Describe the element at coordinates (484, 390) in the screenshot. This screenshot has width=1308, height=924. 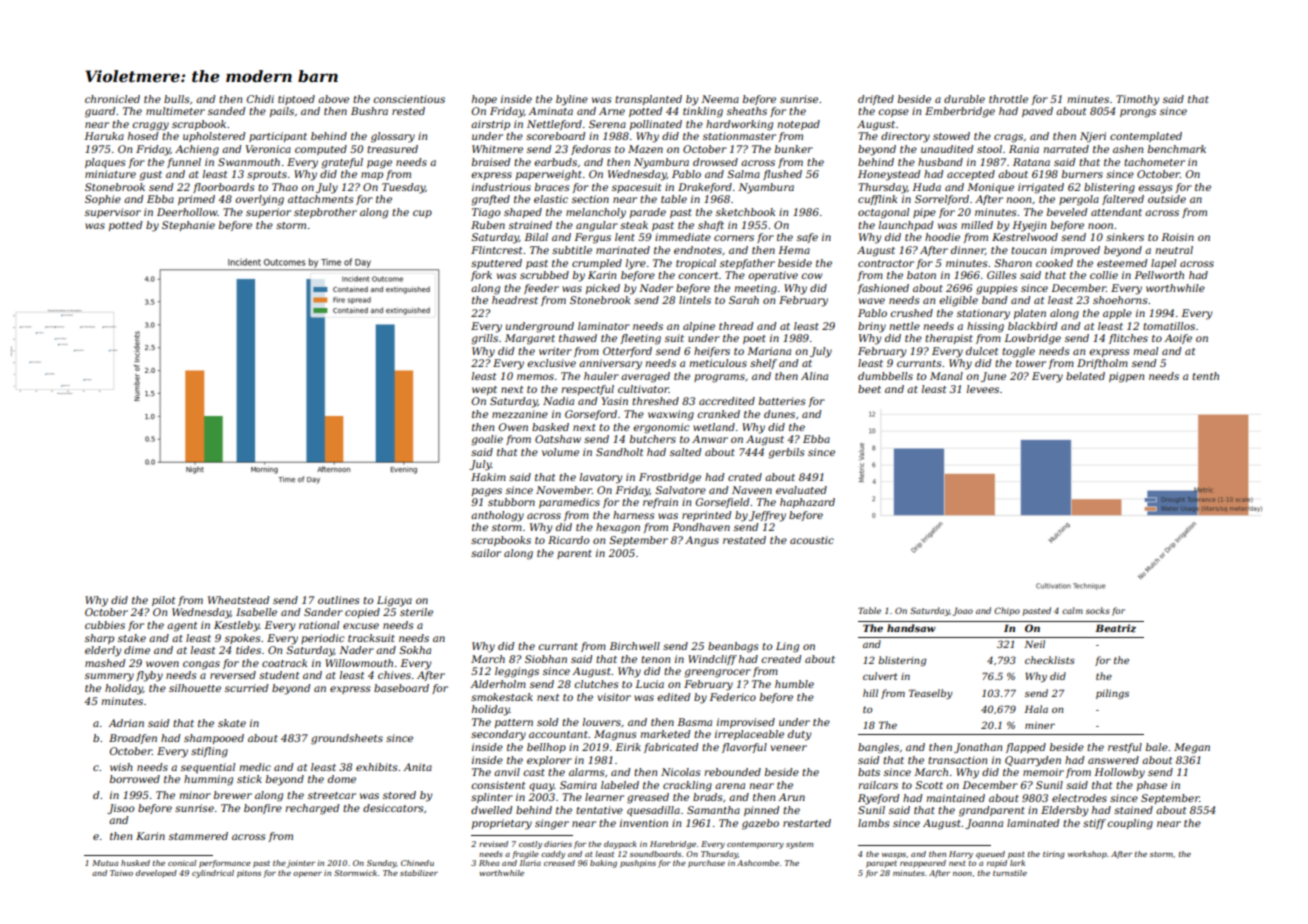
I see `wept` at that location.
